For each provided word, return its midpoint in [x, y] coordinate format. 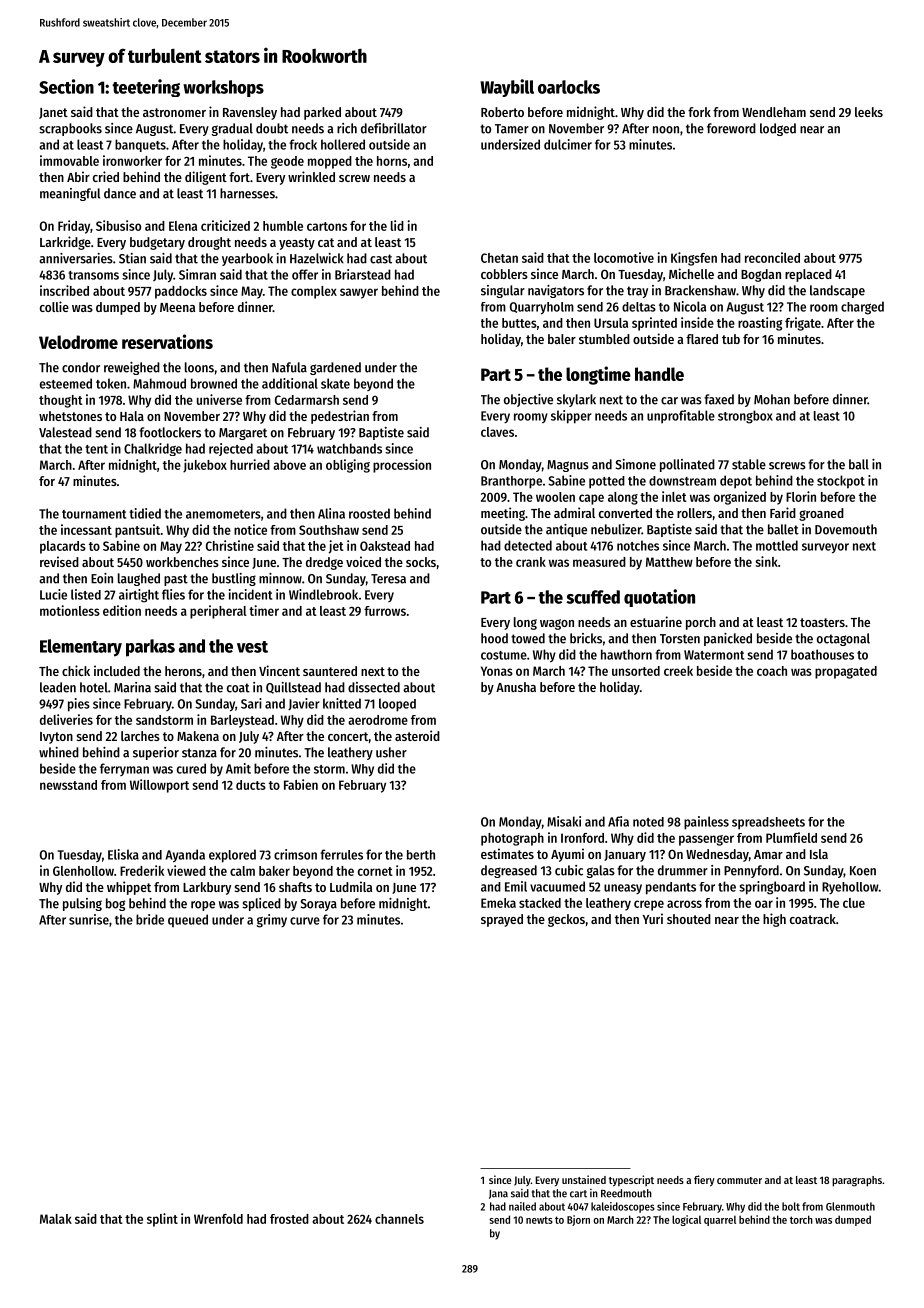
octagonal [843, 639]
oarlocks [569, 87]
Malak [56, 1219]
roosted [369, 513]
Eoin [102, 578]
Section [66, 86]
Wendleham [774, 112]
